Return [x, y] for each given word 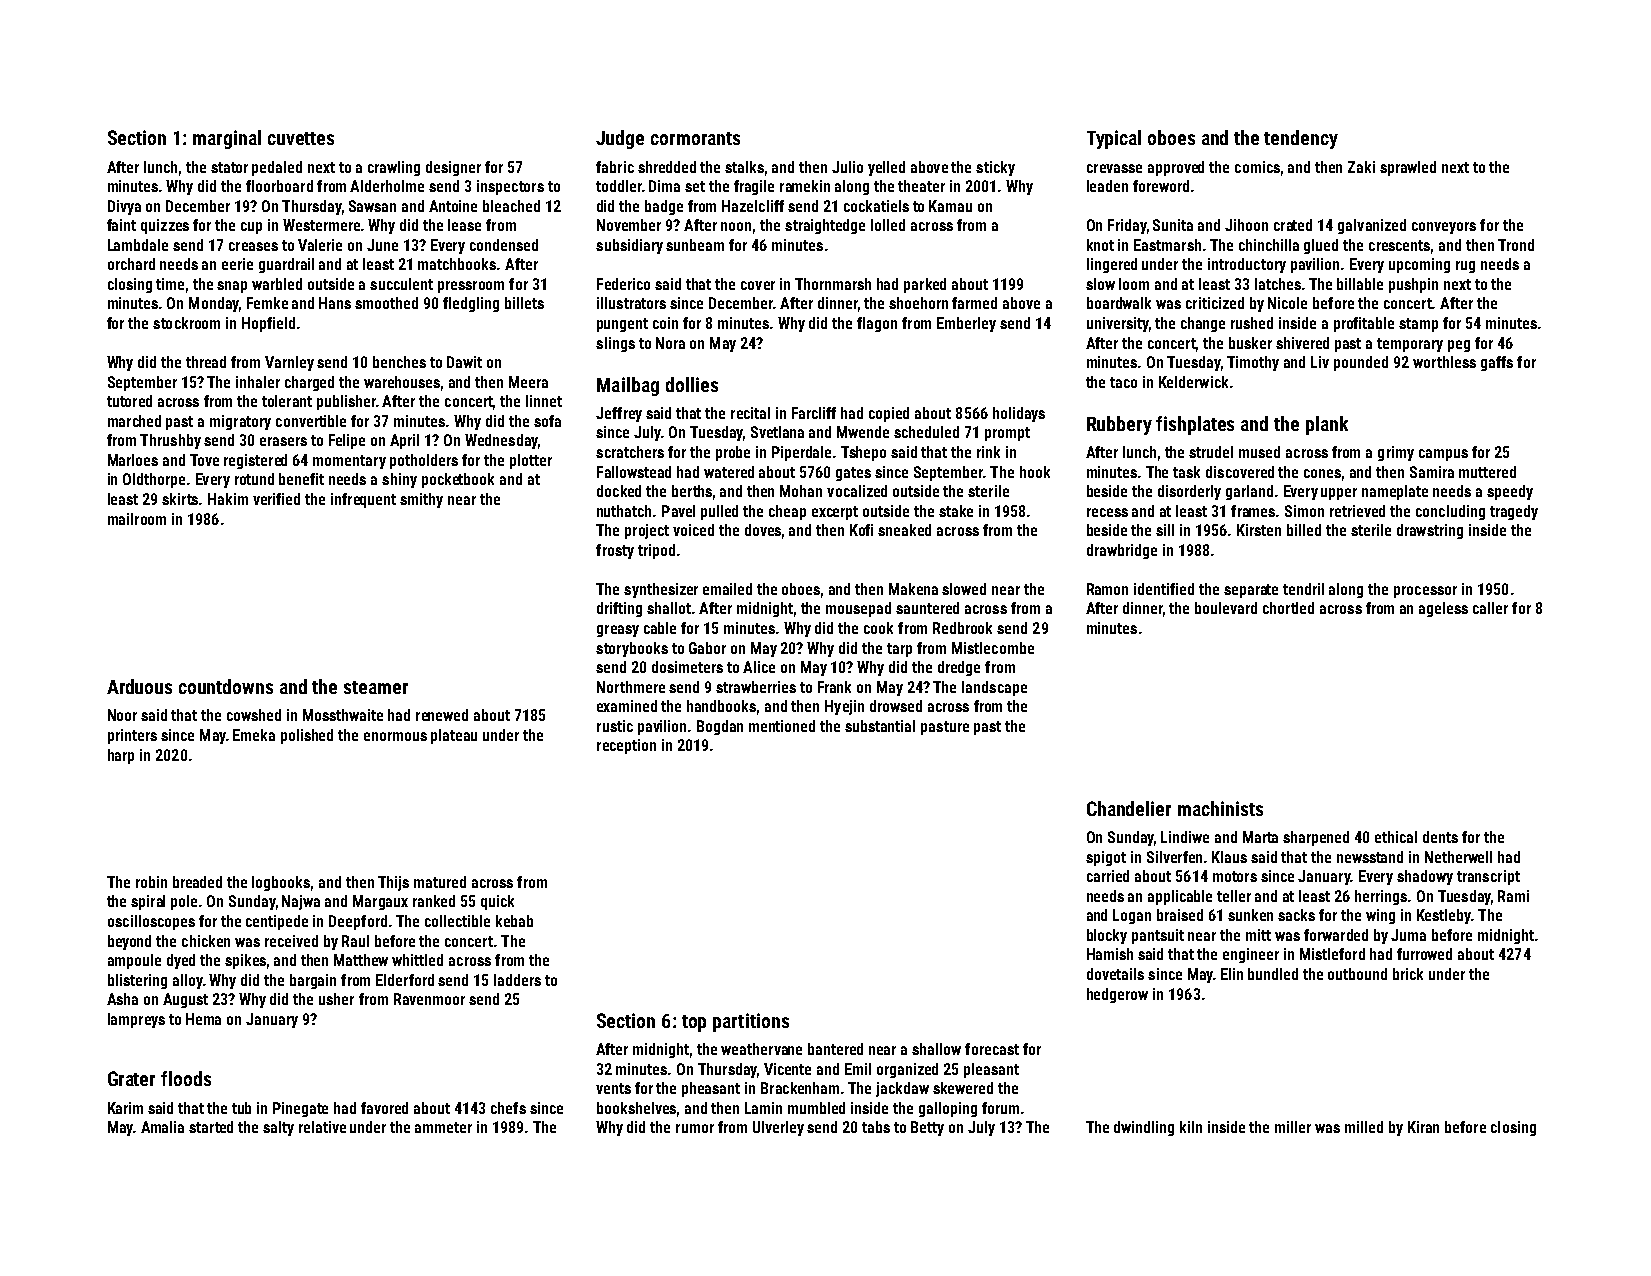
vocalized [857, 491]
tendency [1301, 139]
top [694, 1023]
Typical [1114, 139]
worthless [1444, 362]
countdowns [226, 686]
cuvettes [301, 138]
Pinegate [300, 1109]
